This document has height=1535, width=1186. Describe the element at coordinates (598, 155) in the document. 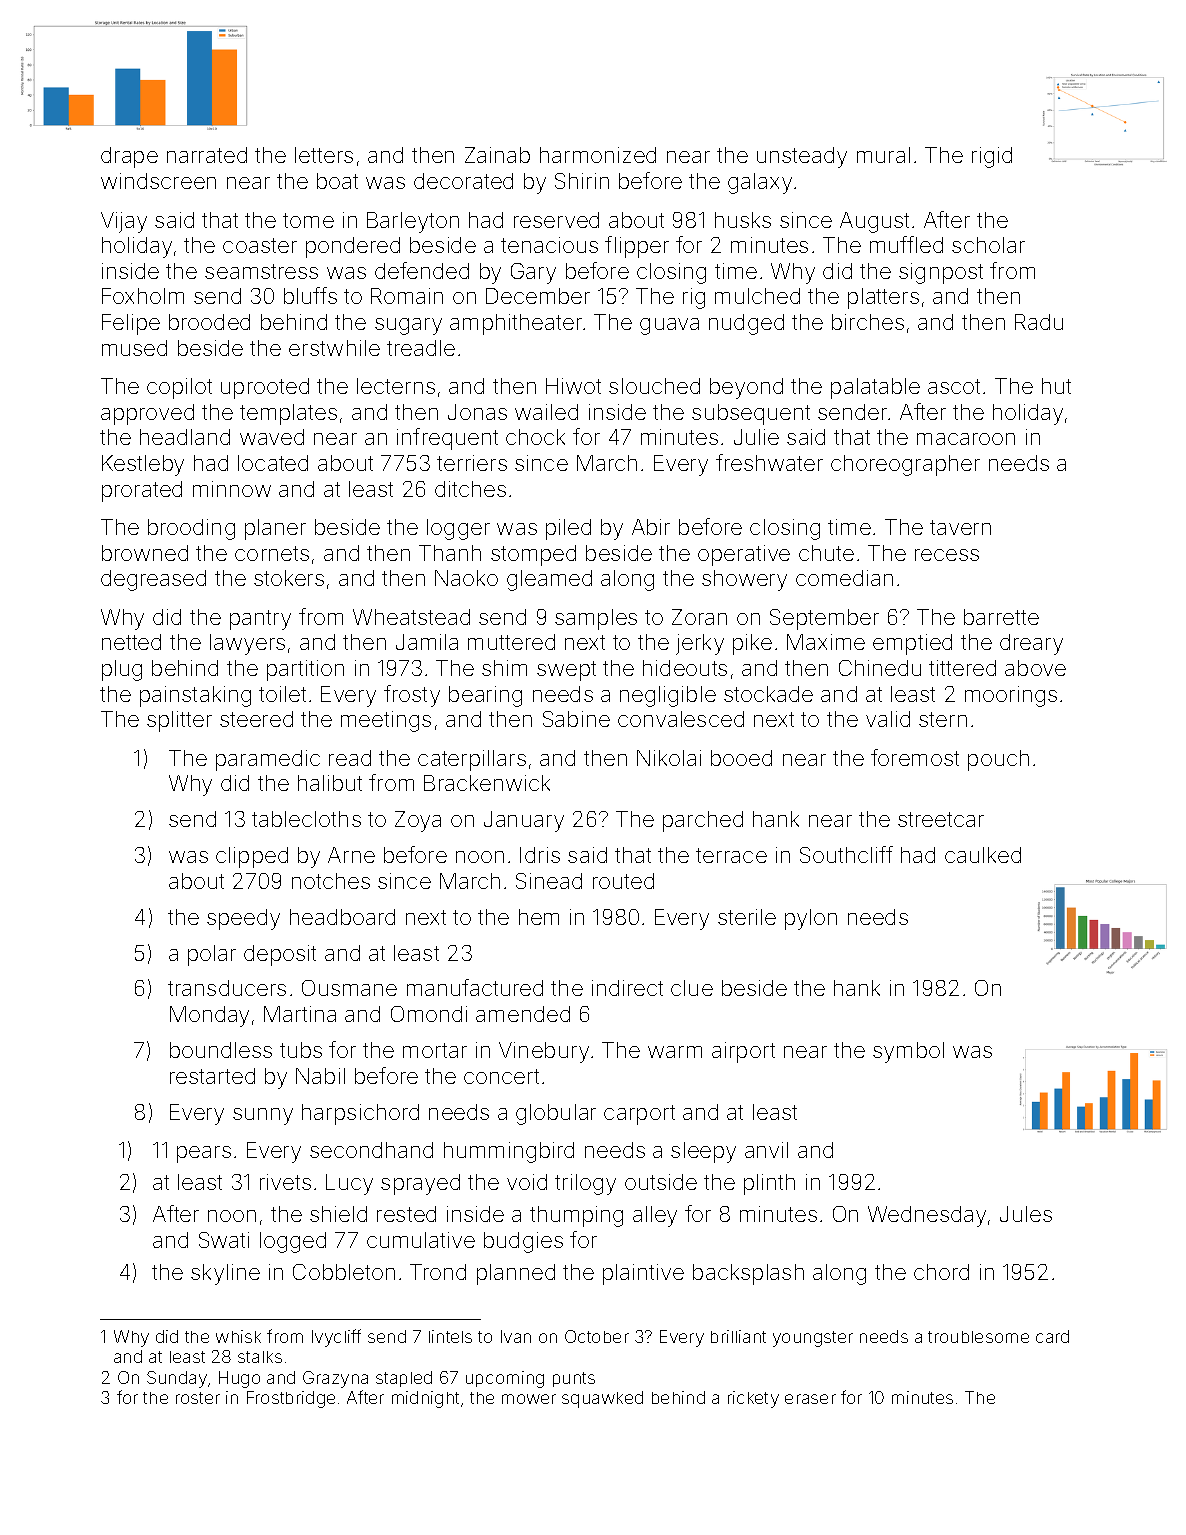

I see `harmonized` at that location.
